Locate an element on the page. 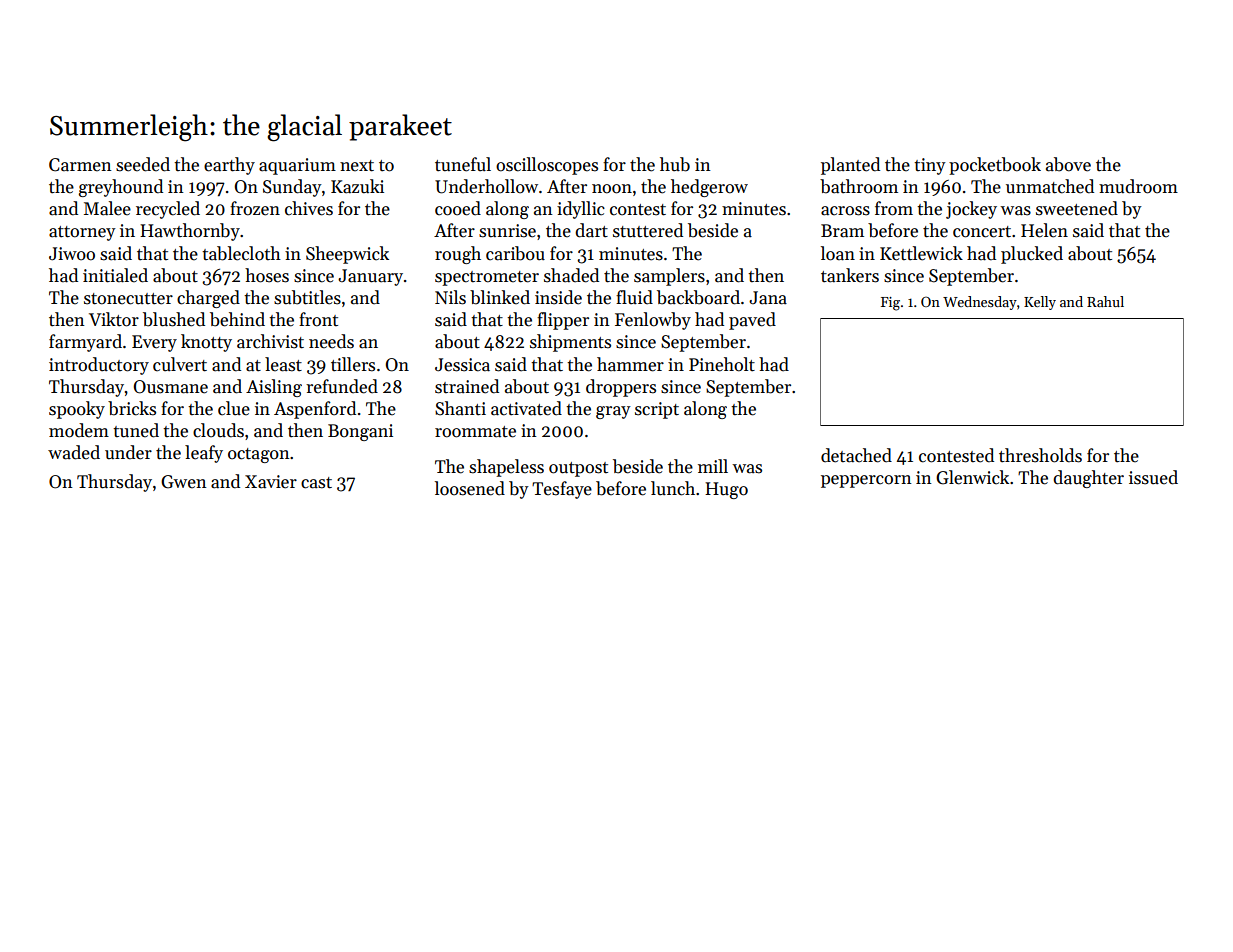 This image has width=1233, height=952. Pineholt is located at coordinates (722, 364).
